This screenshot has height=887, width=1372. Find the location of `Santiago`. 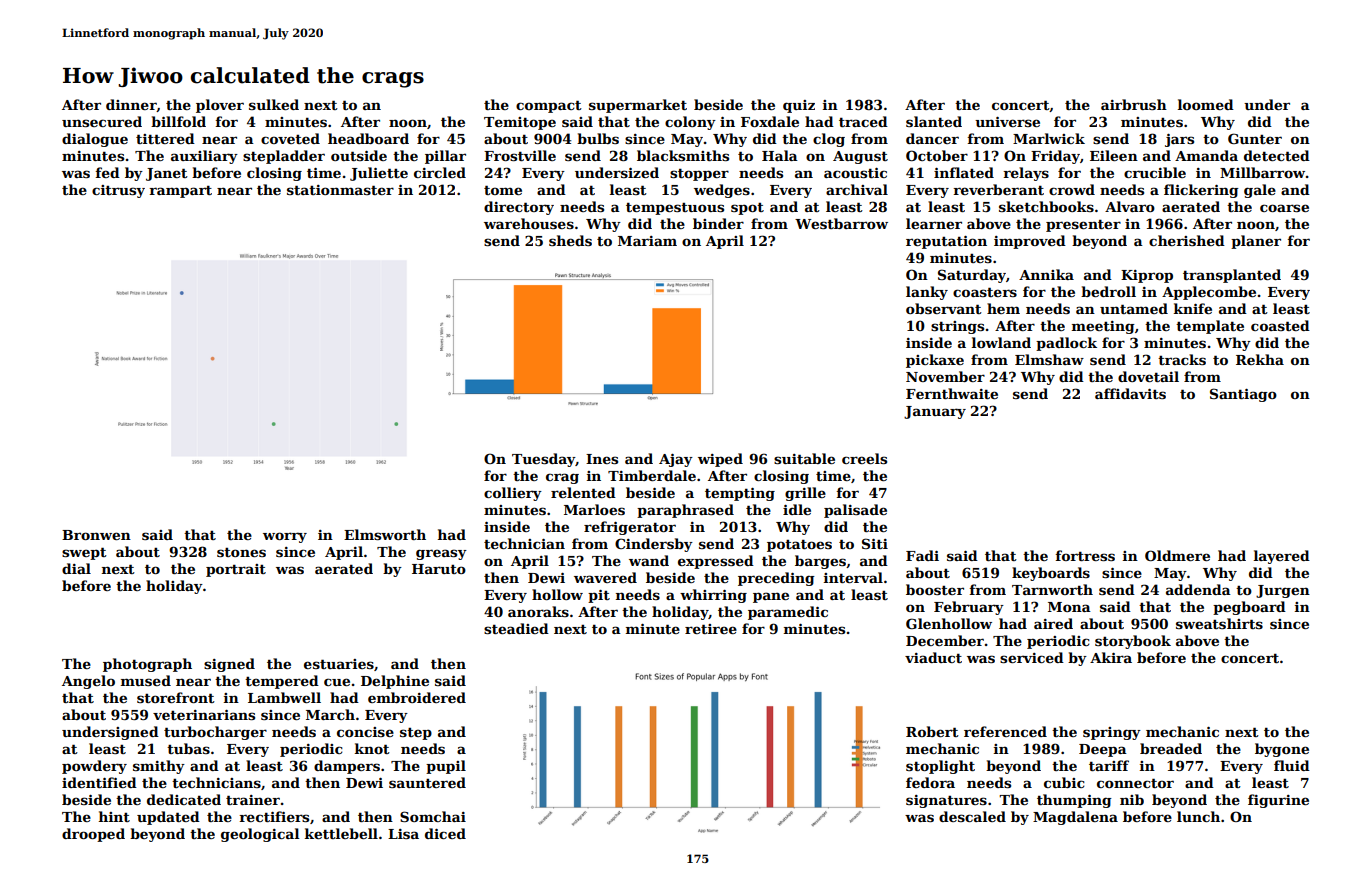

Santiago is located at coordinates (1243, 395).
